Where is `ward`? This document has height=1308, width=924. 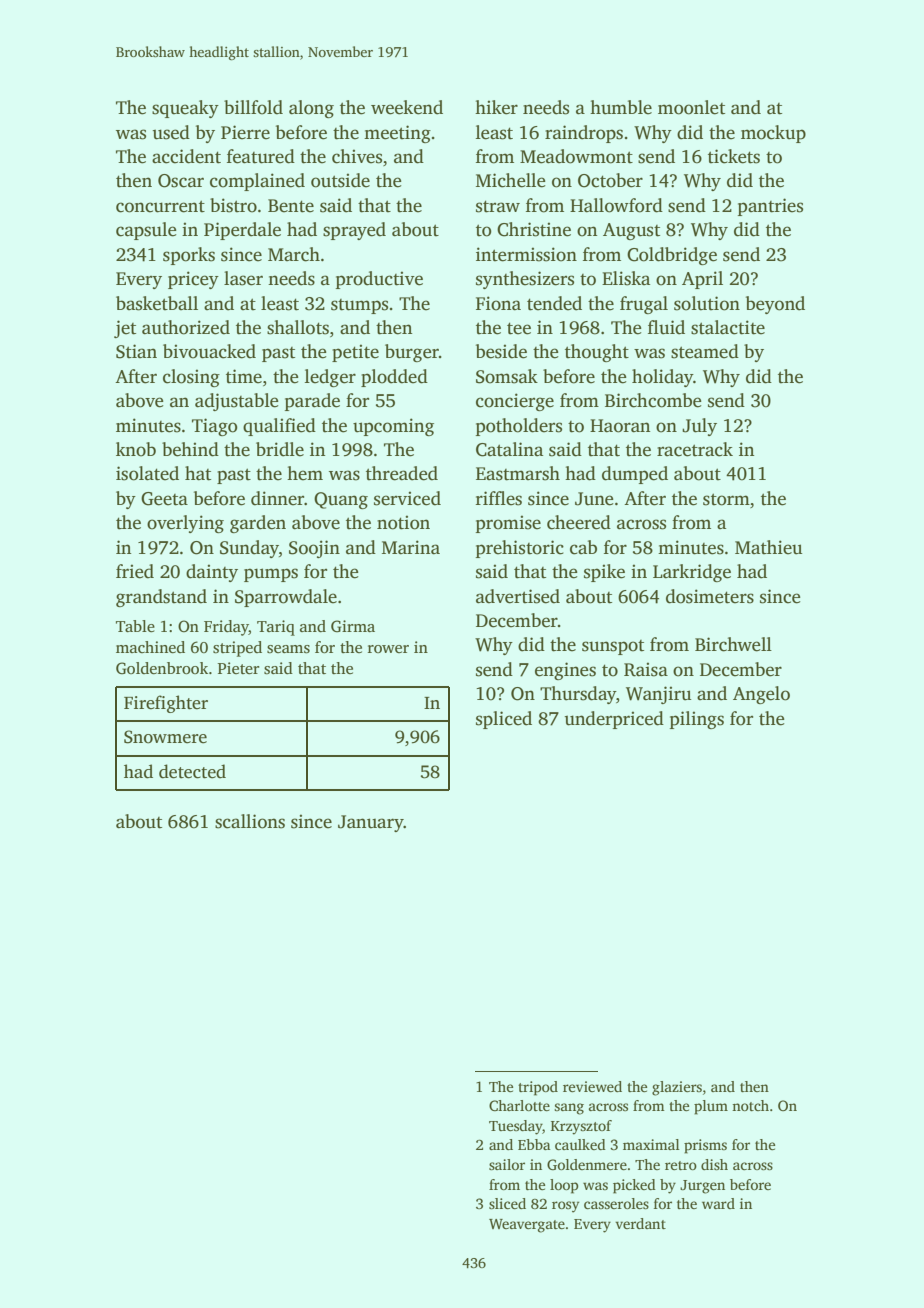 ward is located at coordinates (718, 1203).
